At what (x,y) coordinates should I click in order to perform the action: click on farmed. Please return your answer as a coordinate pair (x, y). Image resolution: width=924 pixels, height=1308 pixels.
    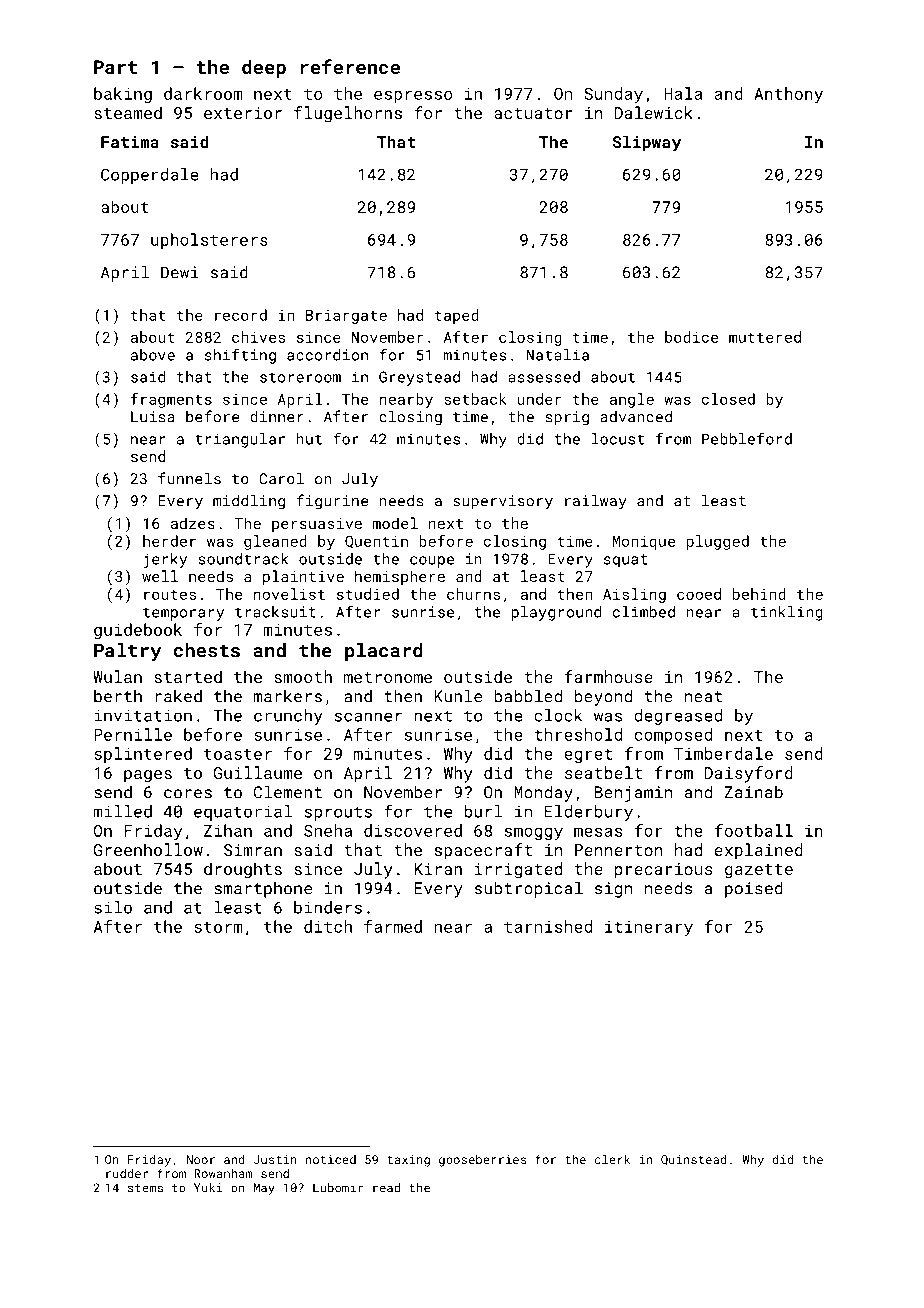
    Looking at the image, I should click on (393, 926).
